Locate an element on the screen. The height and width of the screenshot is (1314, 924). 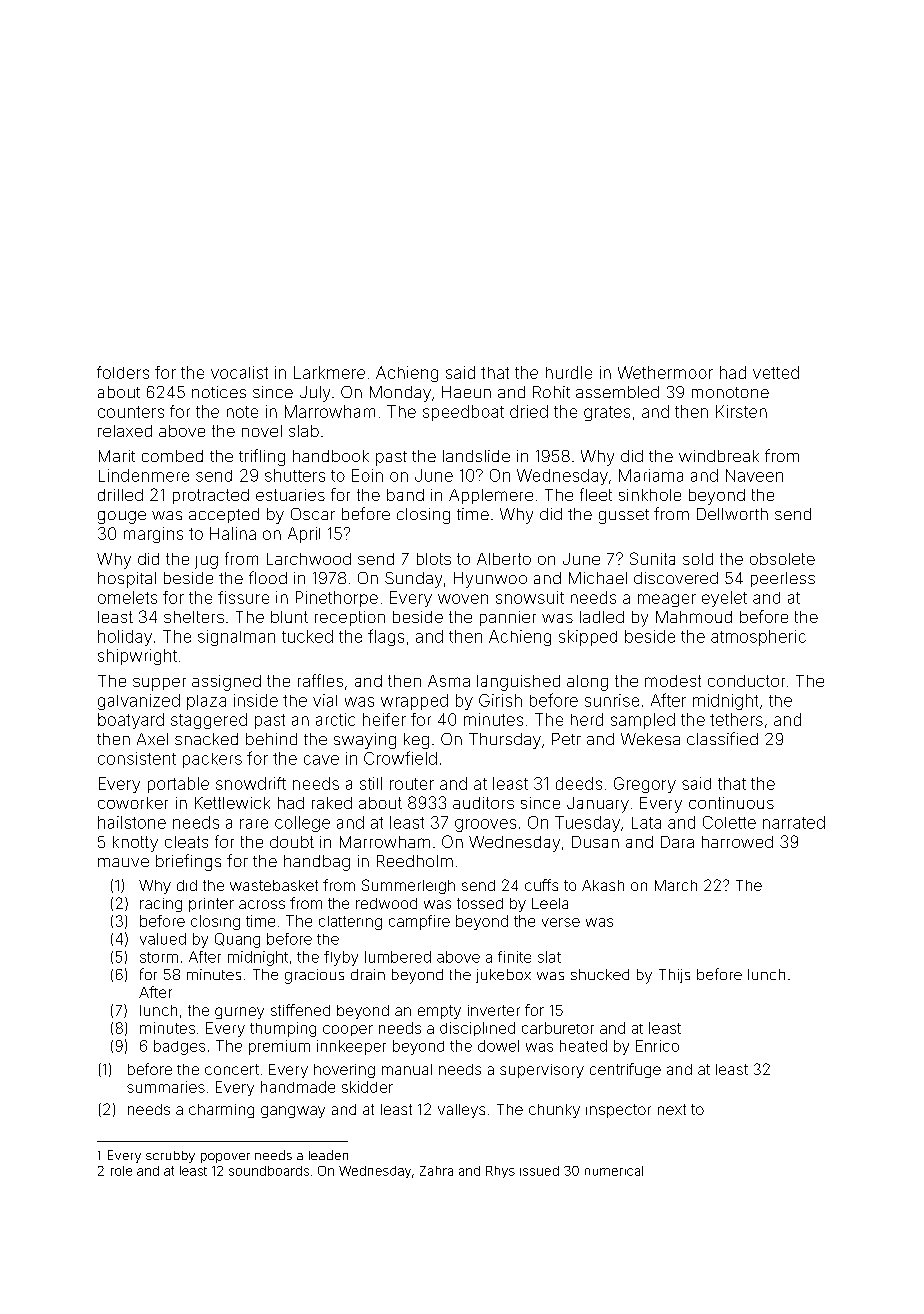
heifer is located at coordinates (384, 719).
